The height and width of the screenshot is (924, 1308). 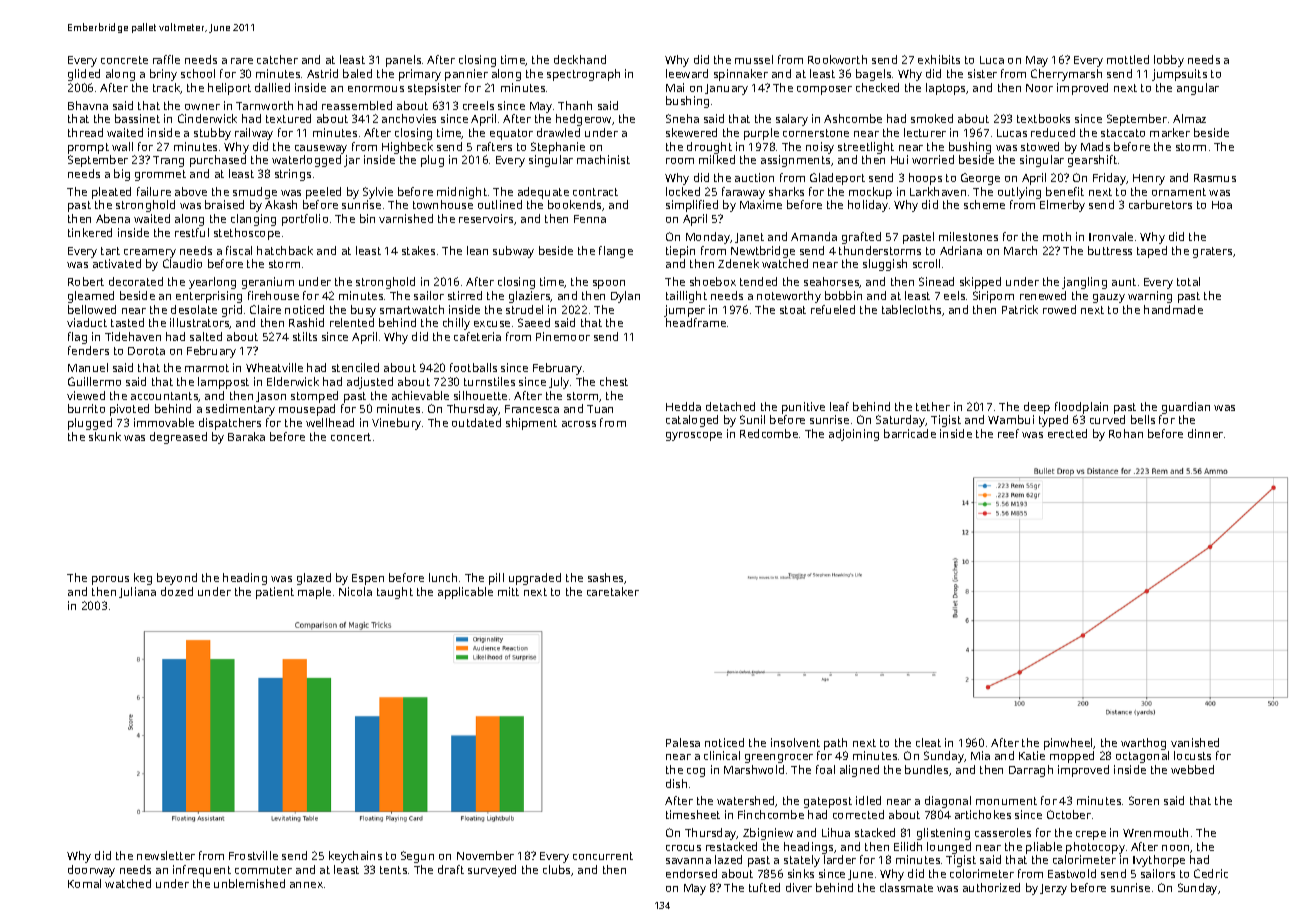 What do you see at coordinates (763, 252) in the screenshot?
I see `Newtbridge` at bounding box center [763, 252].
